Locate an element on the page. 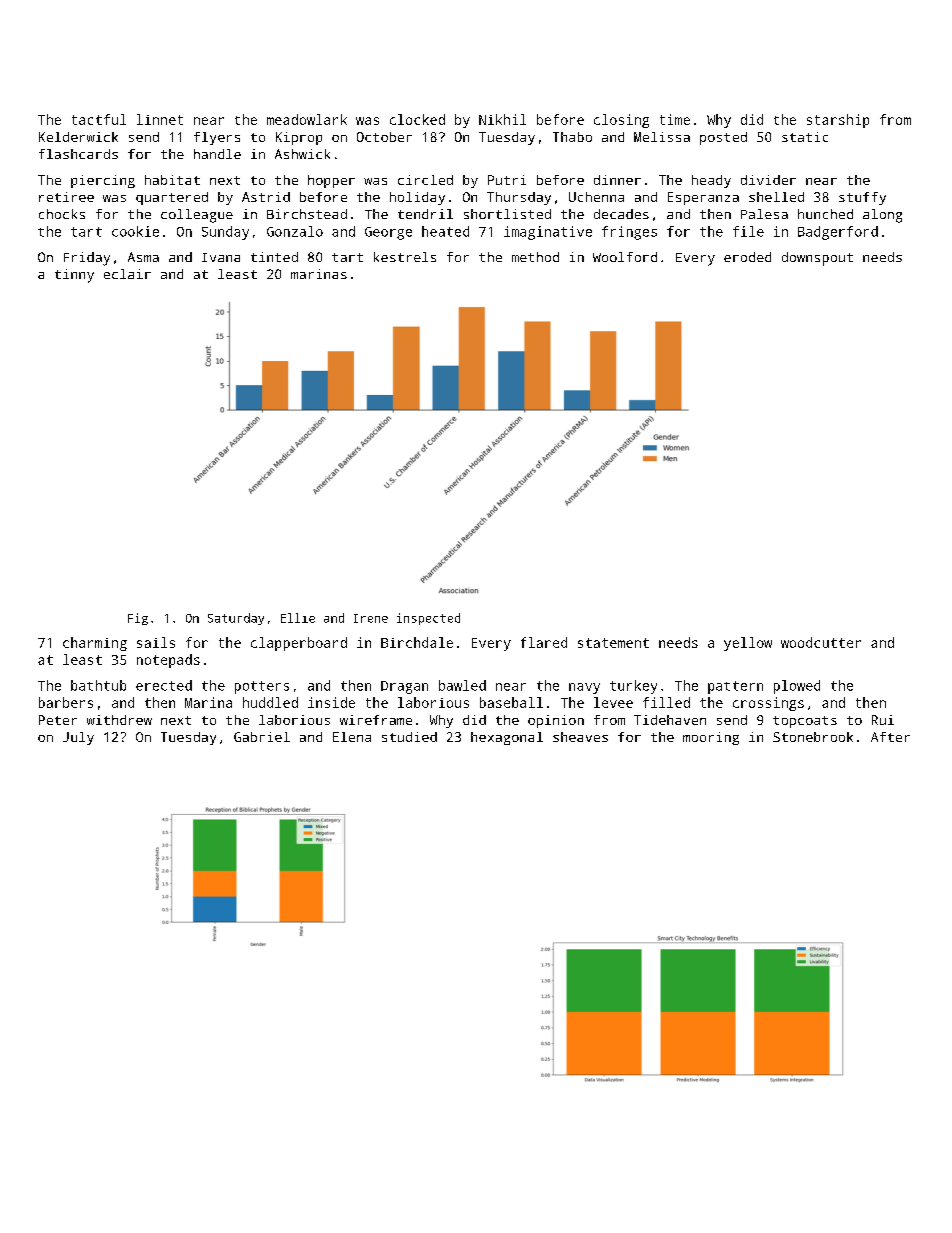 The image size is (952, 1233). holiday is located at coordinates (417, 198).
